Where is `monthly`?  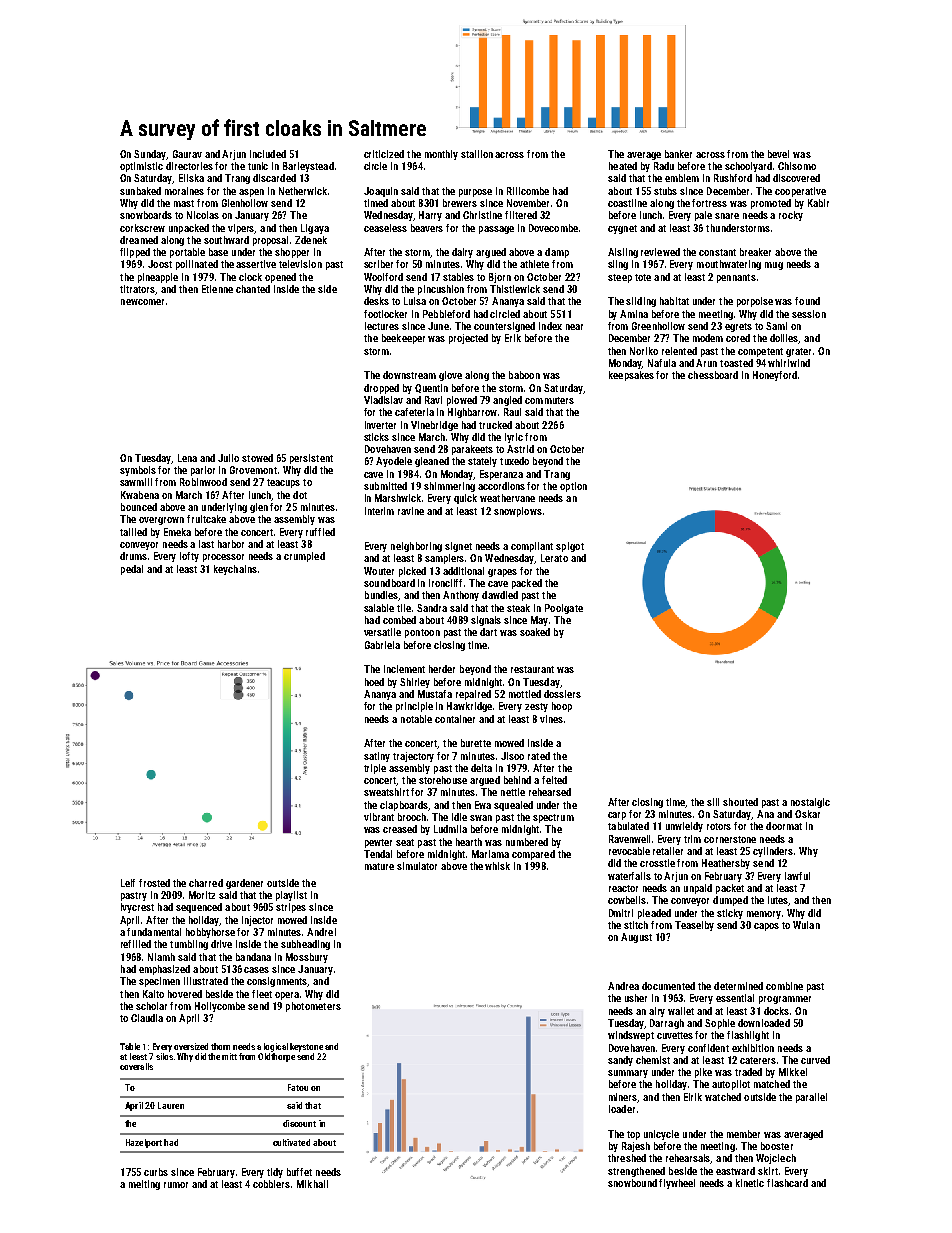
monthly is located at coordinates (441, 155).
